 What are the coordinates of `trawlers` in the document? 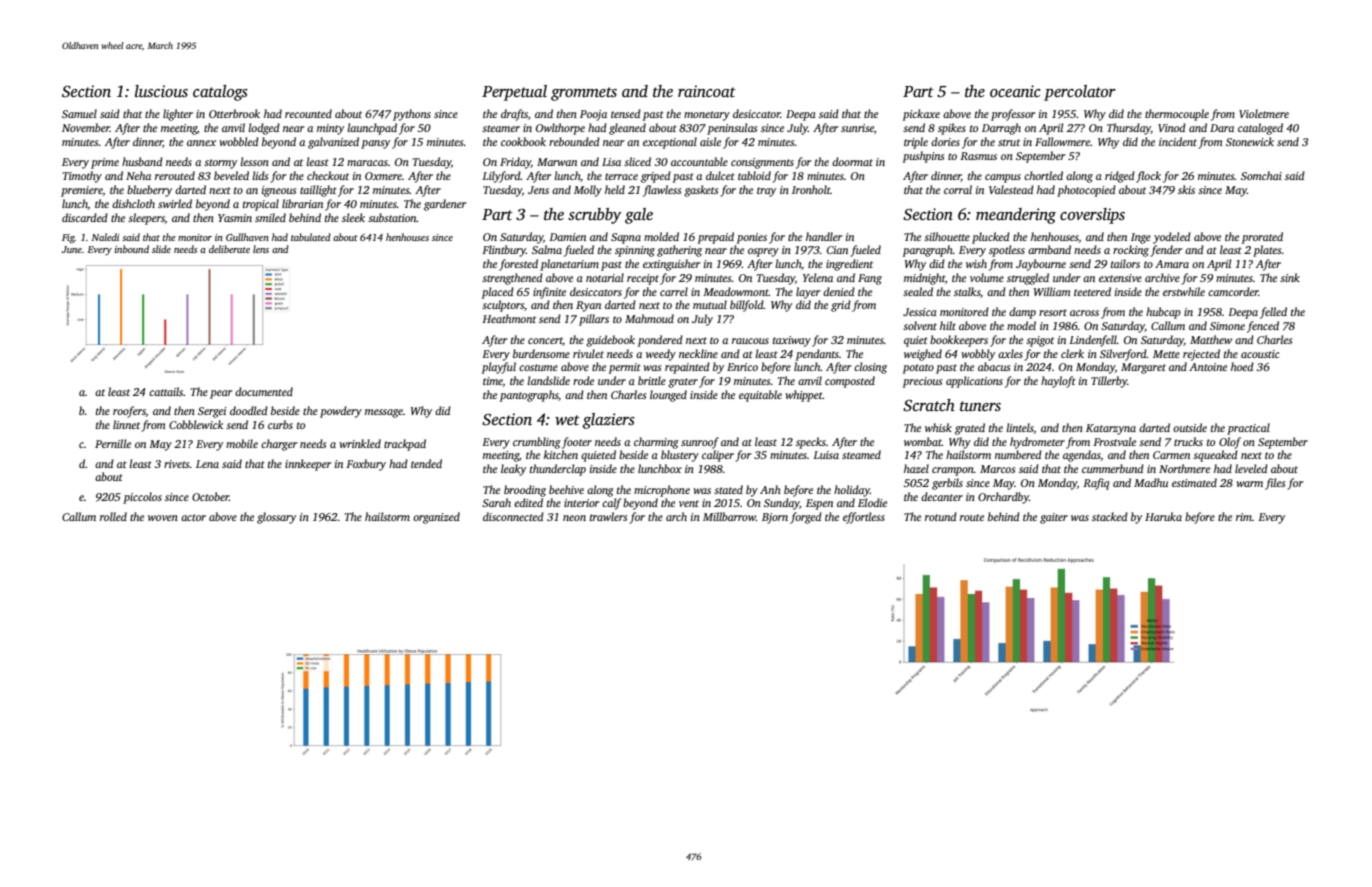 It's located at (608, 516).
